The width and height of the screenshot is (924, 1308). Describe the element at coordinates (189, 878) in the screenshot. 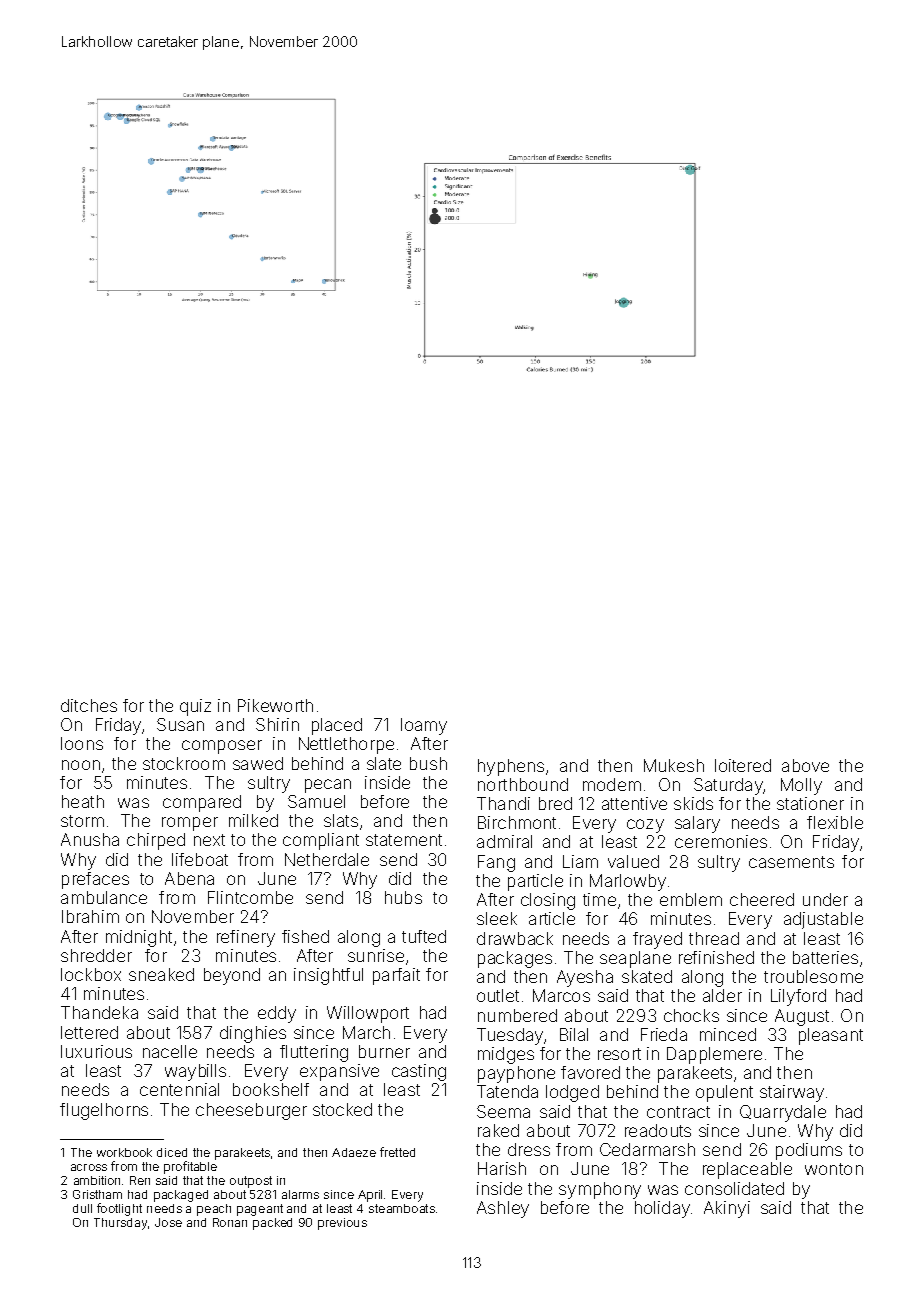

I see `Abena` at that location.
